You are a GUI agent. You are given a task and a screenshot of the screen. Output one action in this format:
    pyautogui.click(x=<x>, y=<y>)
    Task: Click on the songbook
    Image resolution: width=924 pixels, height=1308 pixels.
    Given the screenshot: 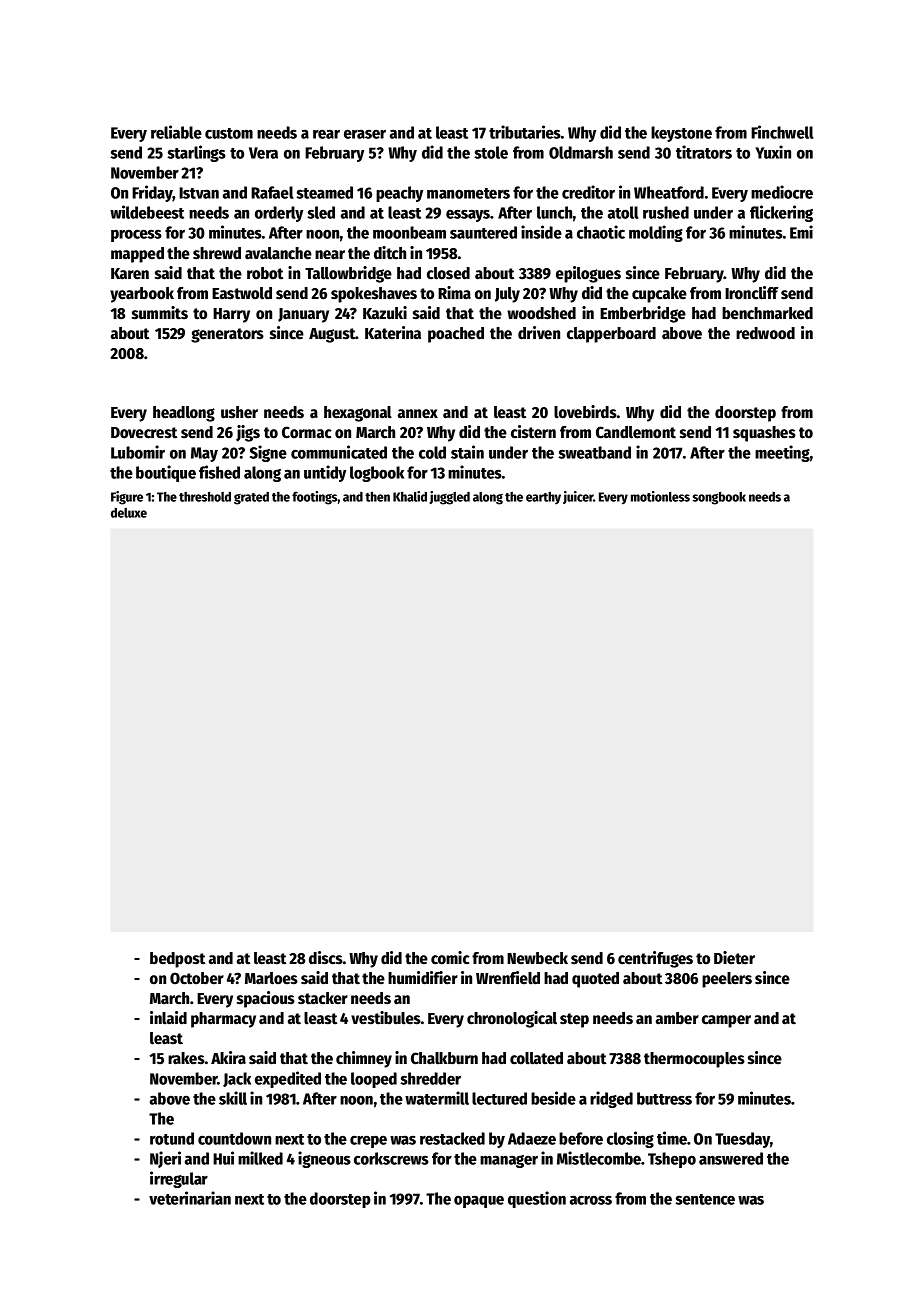 What is the action you would take?
    pyautogui.click(x=719, y=498)
